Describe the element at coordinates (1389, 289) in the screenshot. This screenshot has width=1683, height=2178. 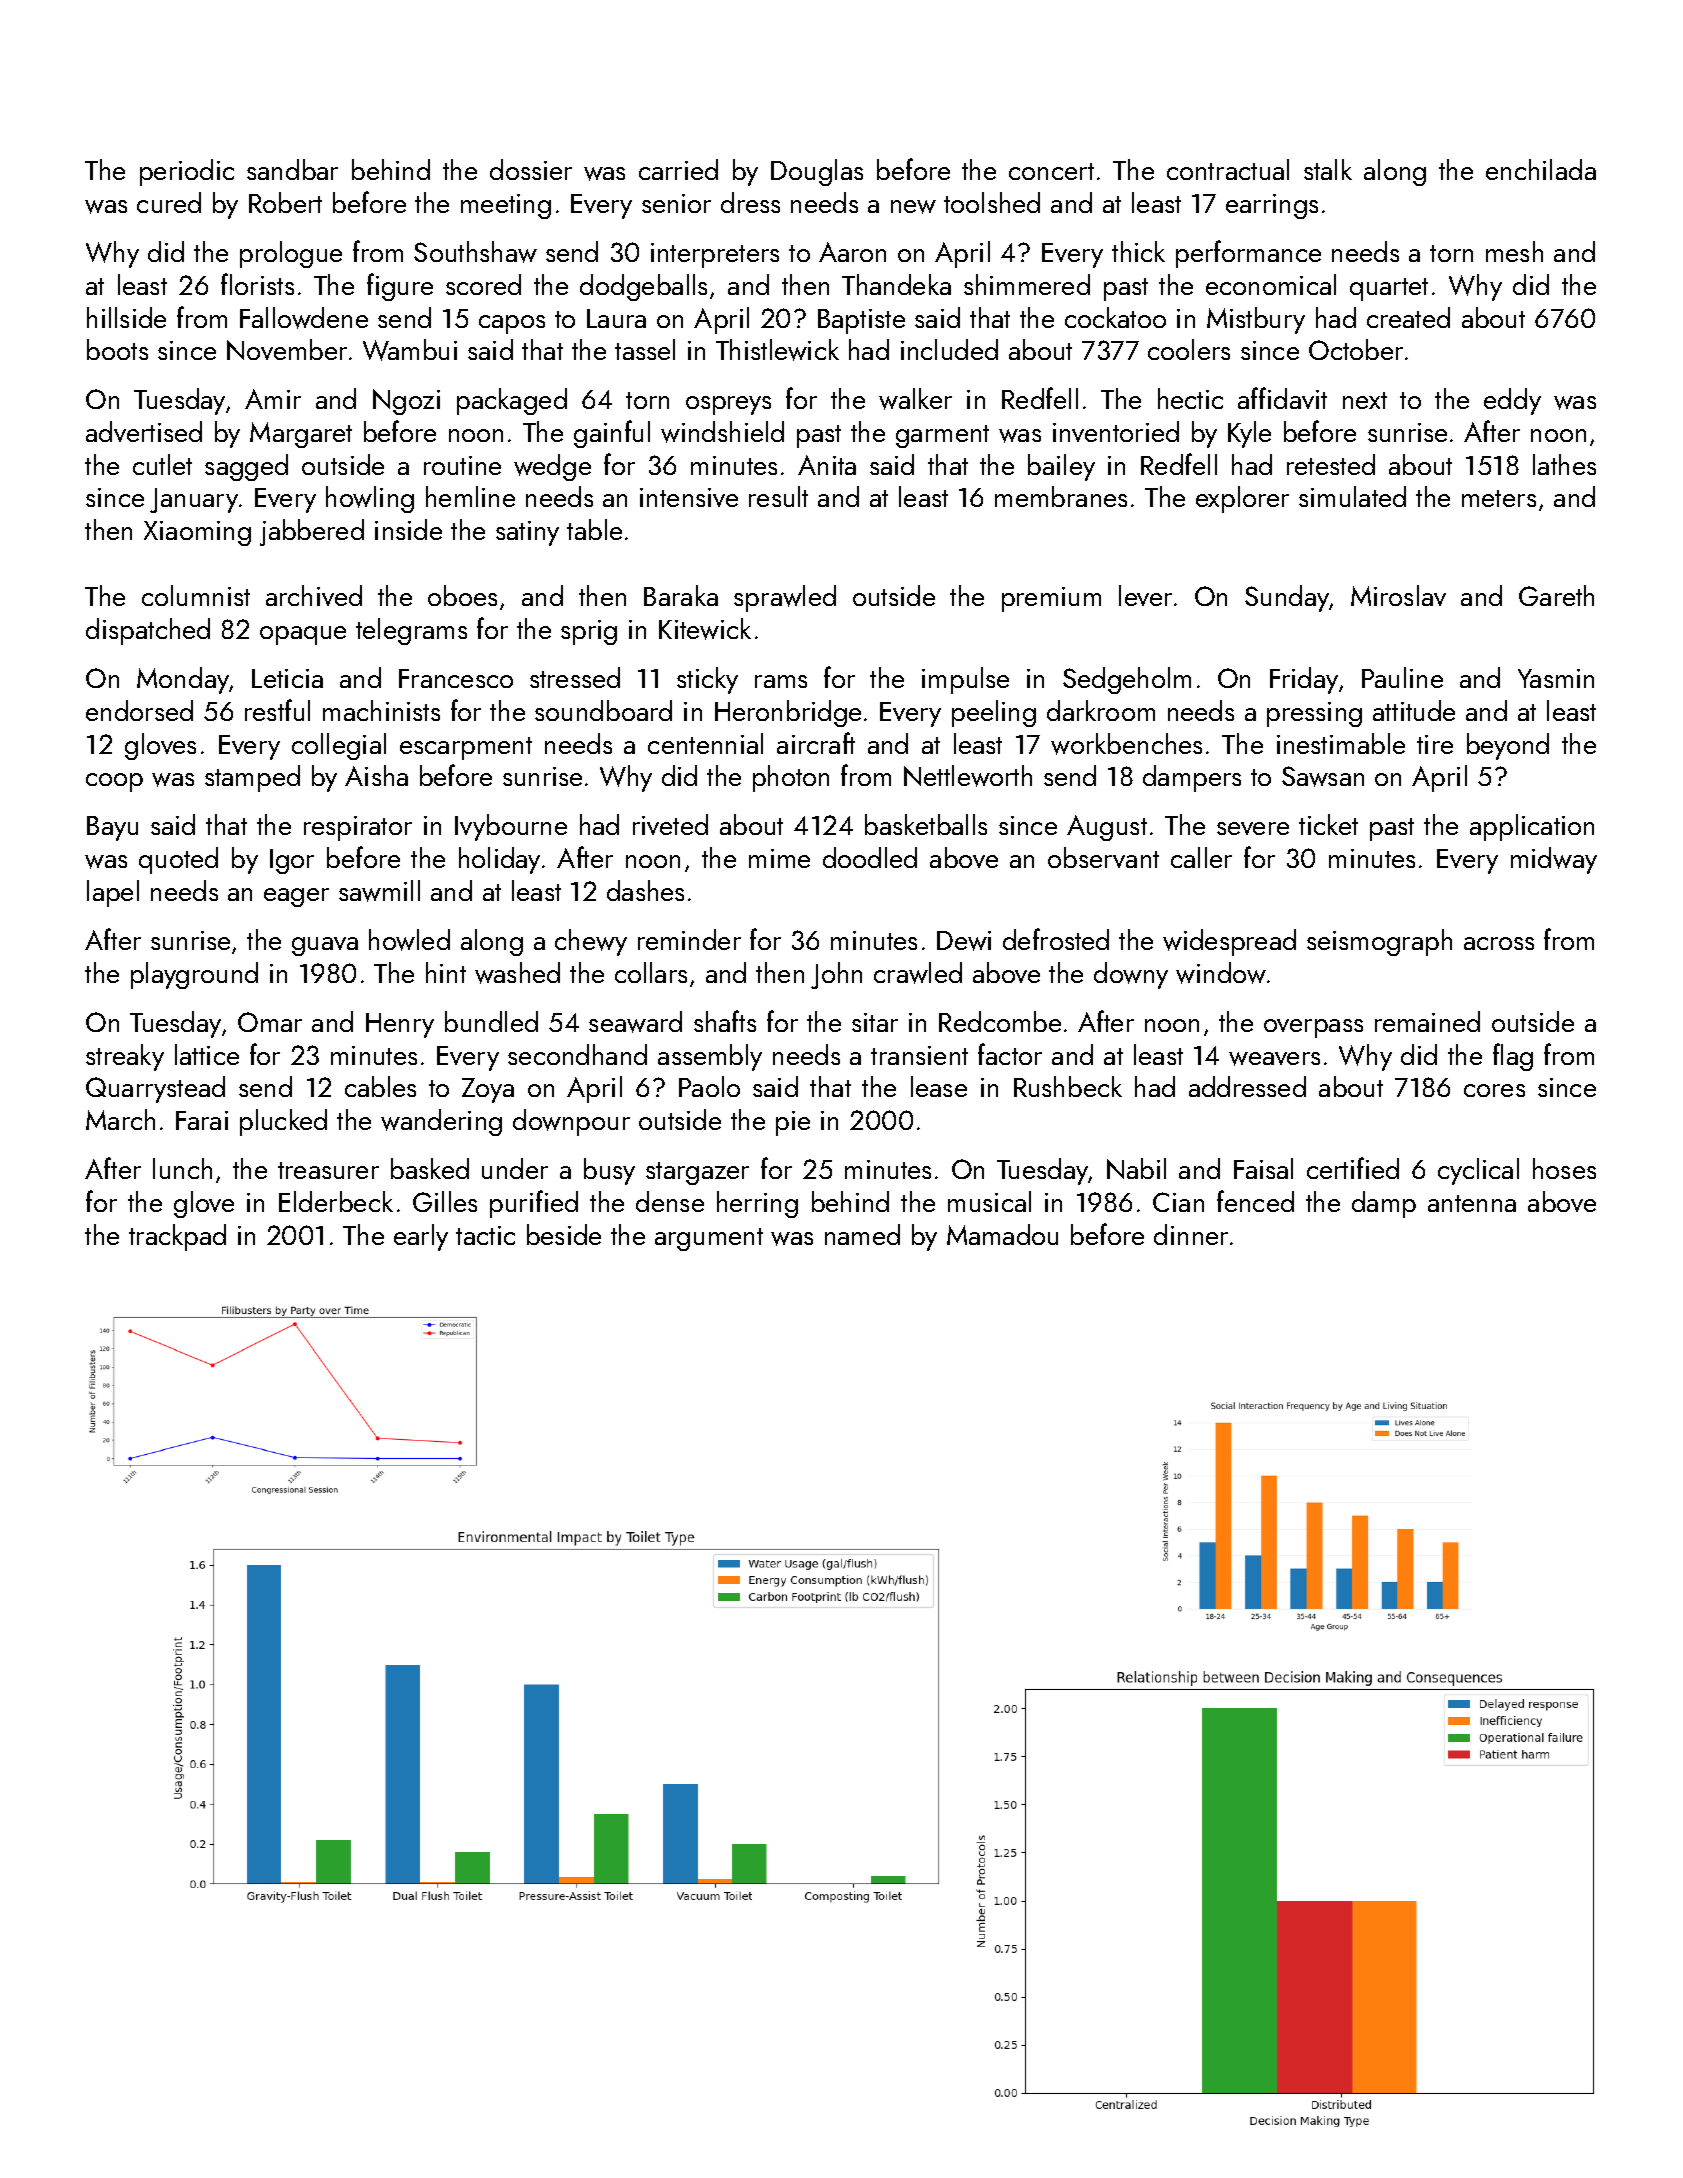
I see `quartet` at that location.
